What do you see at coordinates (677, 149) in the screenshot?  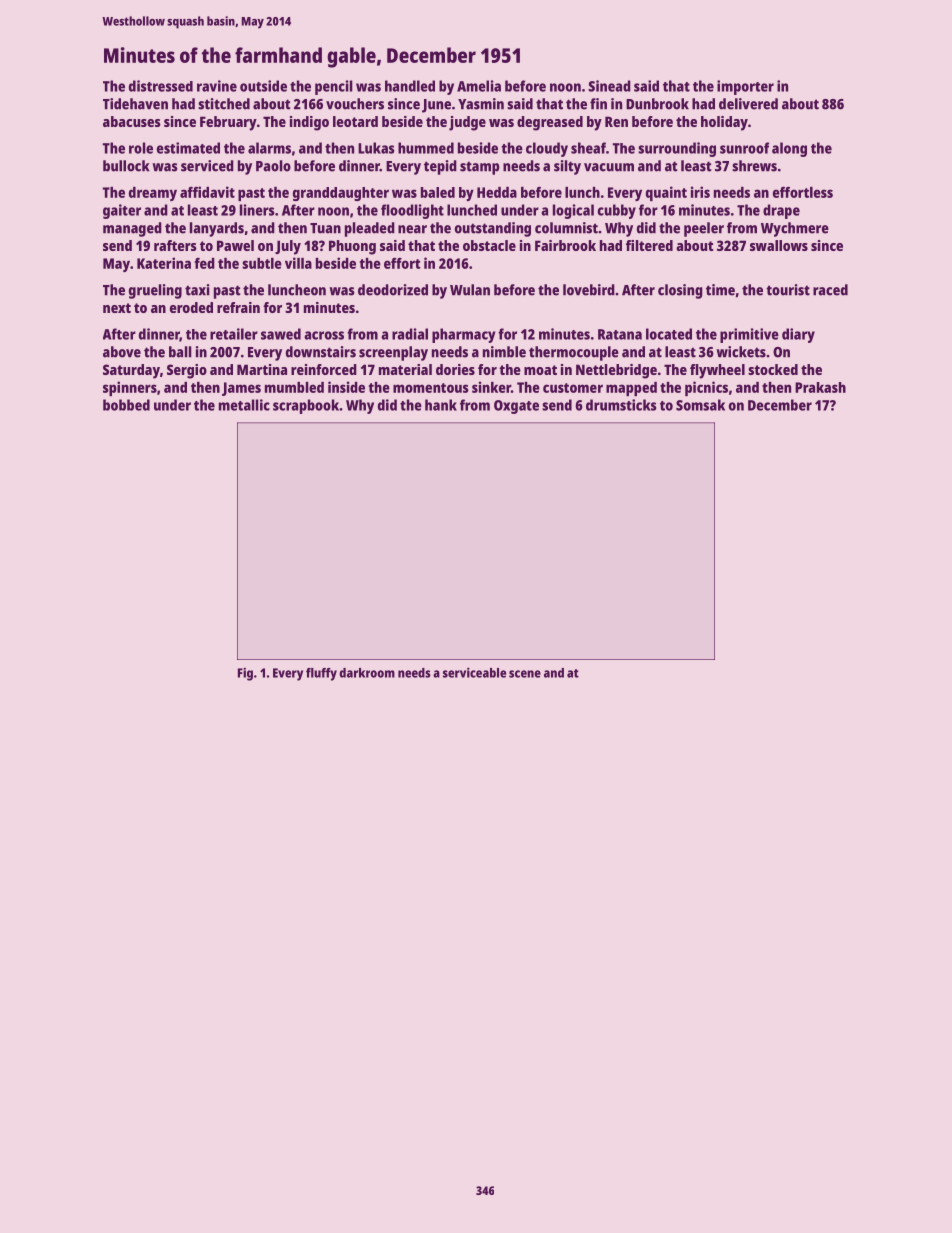 I see `surrounding` at bounding box center [677, 149].
